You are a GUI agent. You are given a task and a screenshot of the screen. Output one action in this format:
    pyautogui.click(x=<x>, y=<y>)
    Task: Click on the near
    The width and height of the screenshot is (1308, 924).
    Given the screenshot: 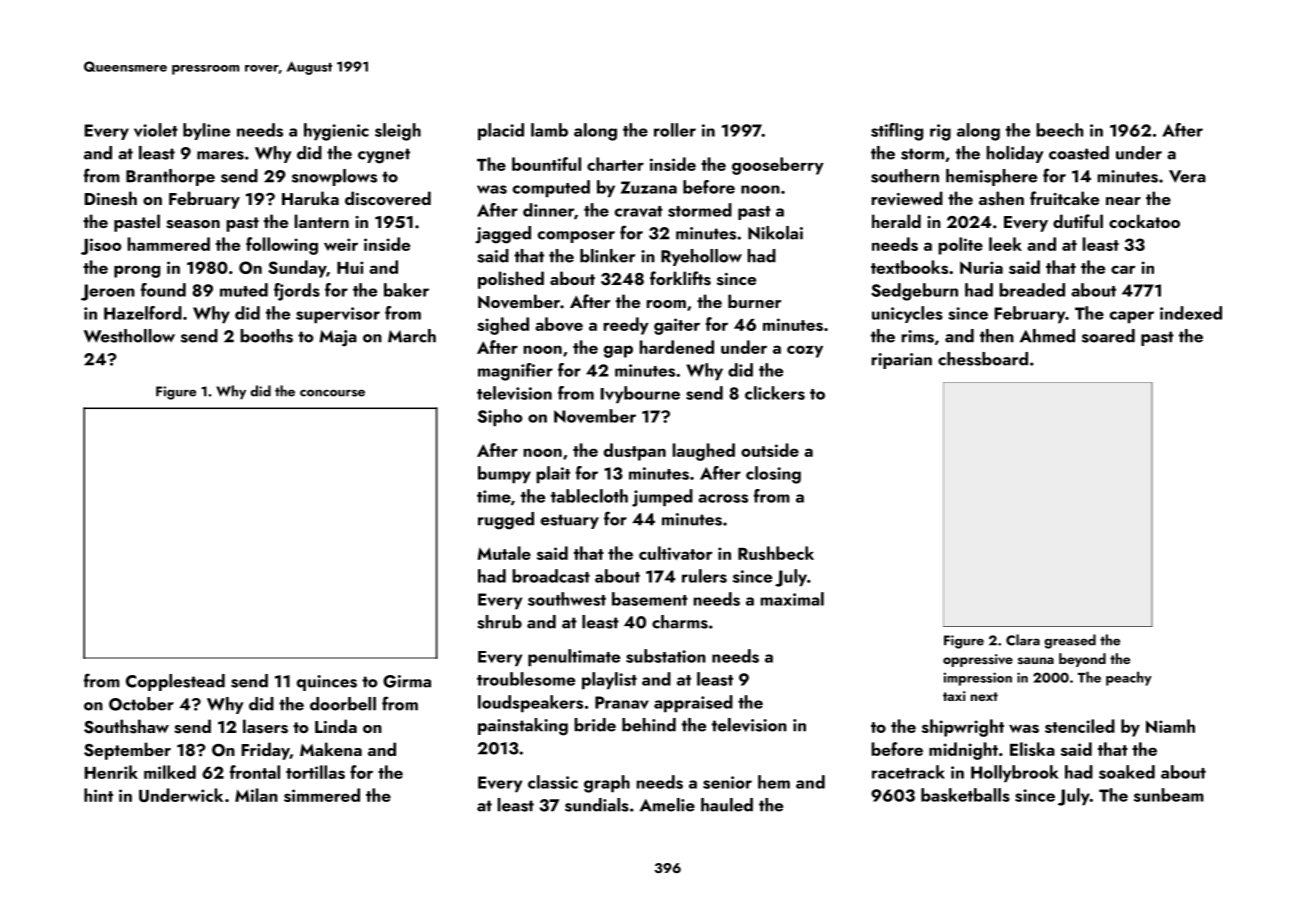 What is the action you would take?
    pyautogui.click(x=1123, y=201)
